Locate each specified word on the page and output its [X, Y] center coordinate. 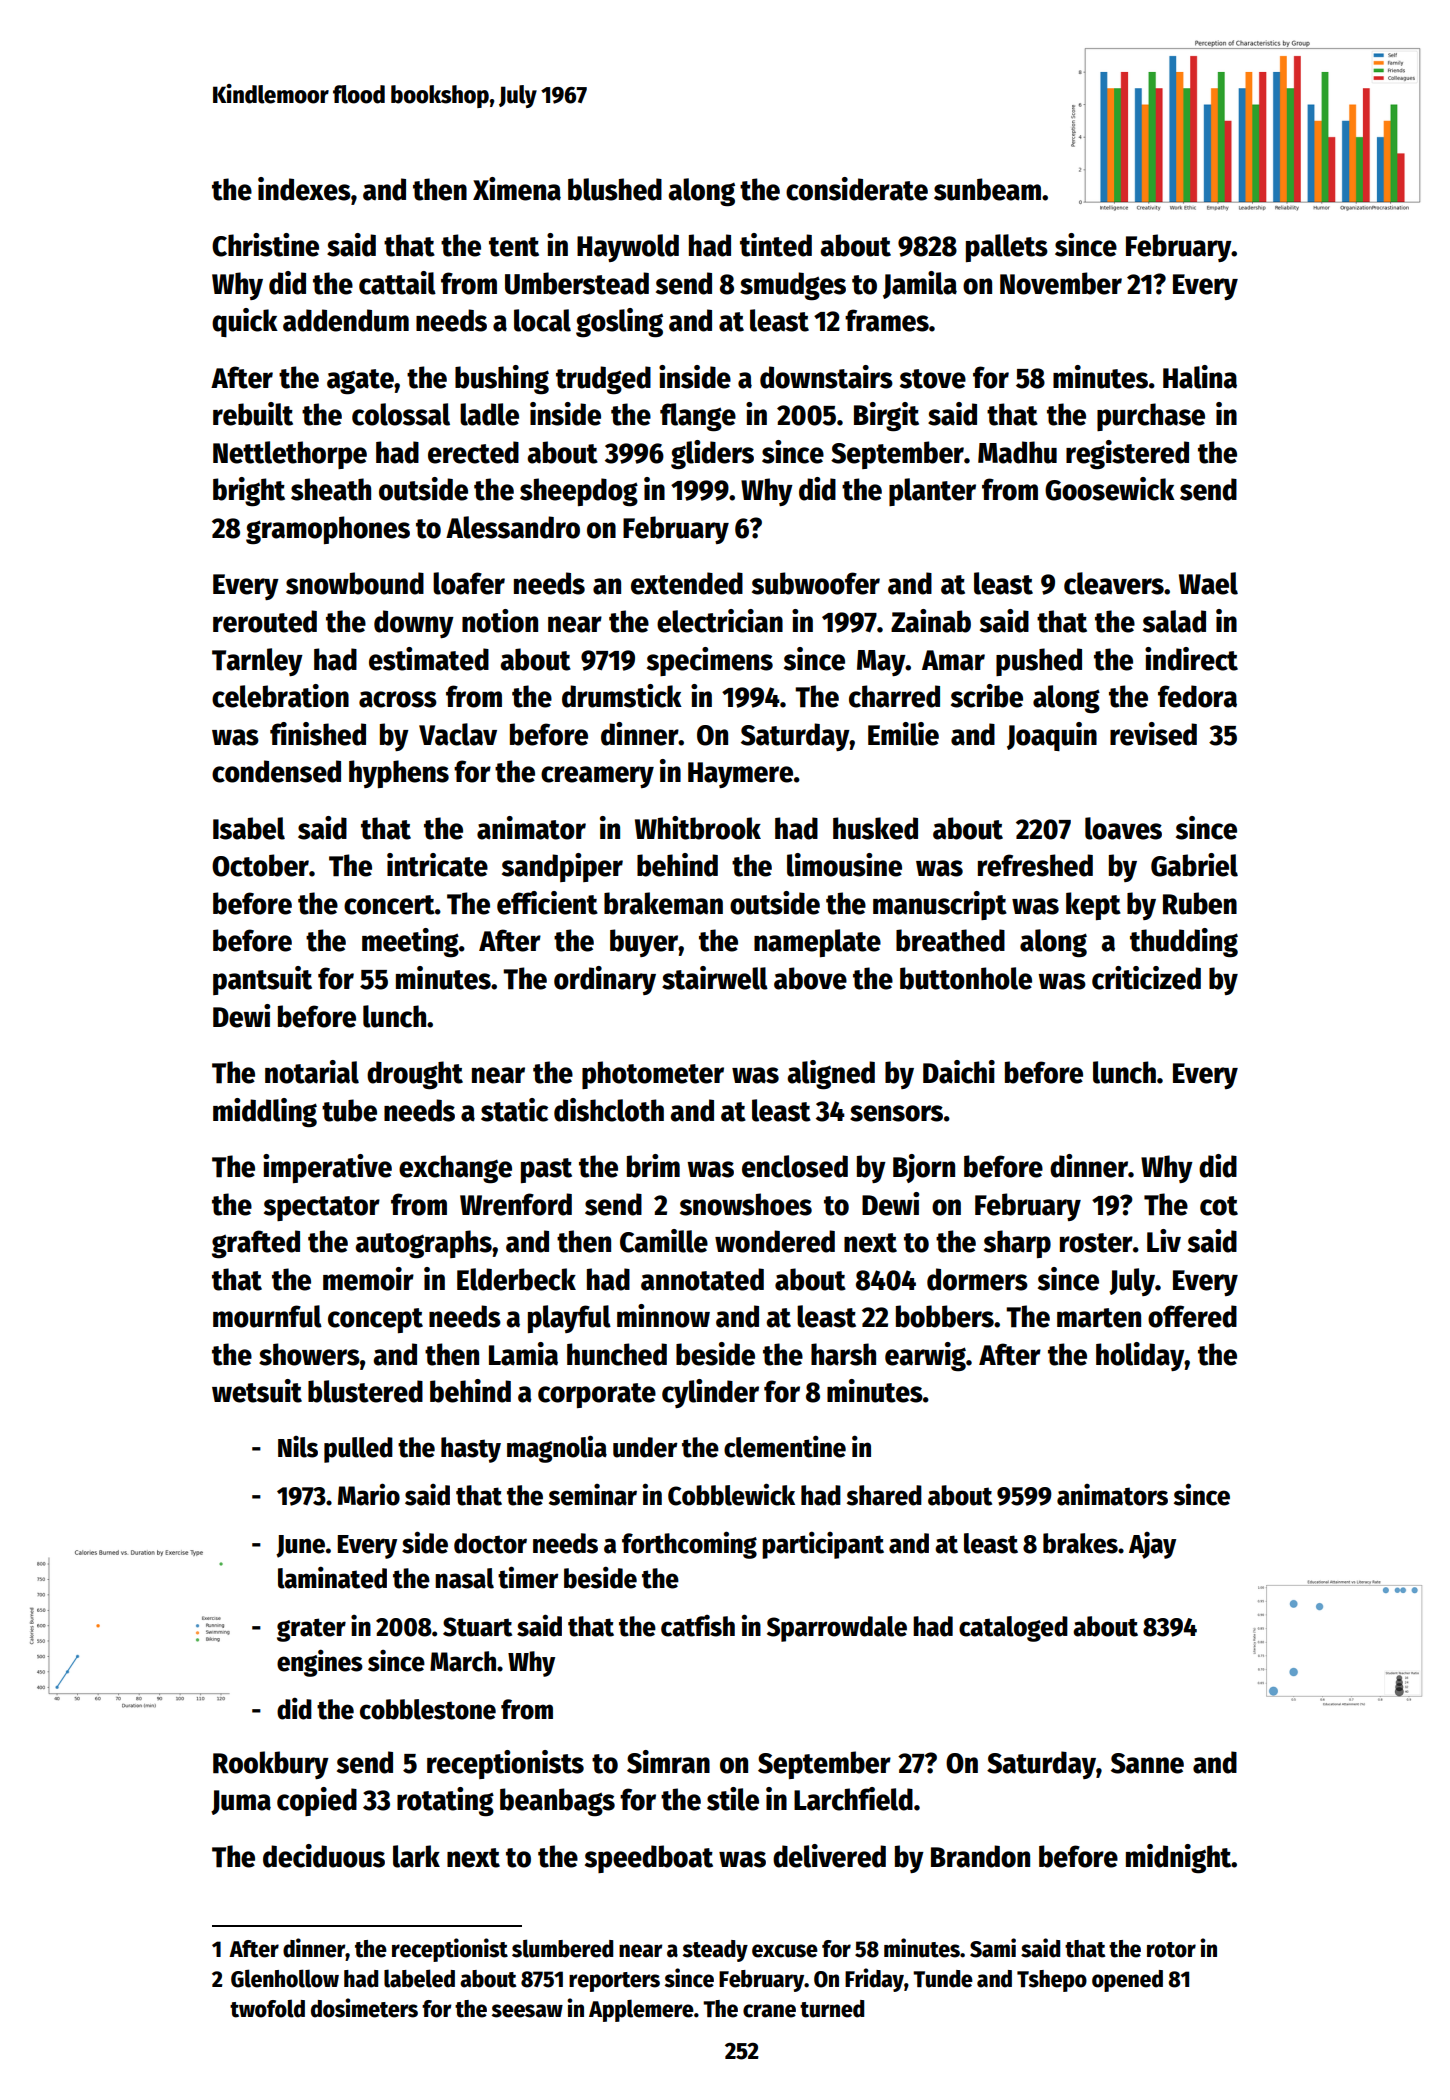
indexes [304, 189]
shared [884, 1495]
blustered [365, 1391]
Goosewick [1110, 489]
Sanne [1147, 1763]
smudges [793, 286]
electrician [720, 621]
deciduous [324, 1856]
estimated [429, 659]
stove [933, 379]
